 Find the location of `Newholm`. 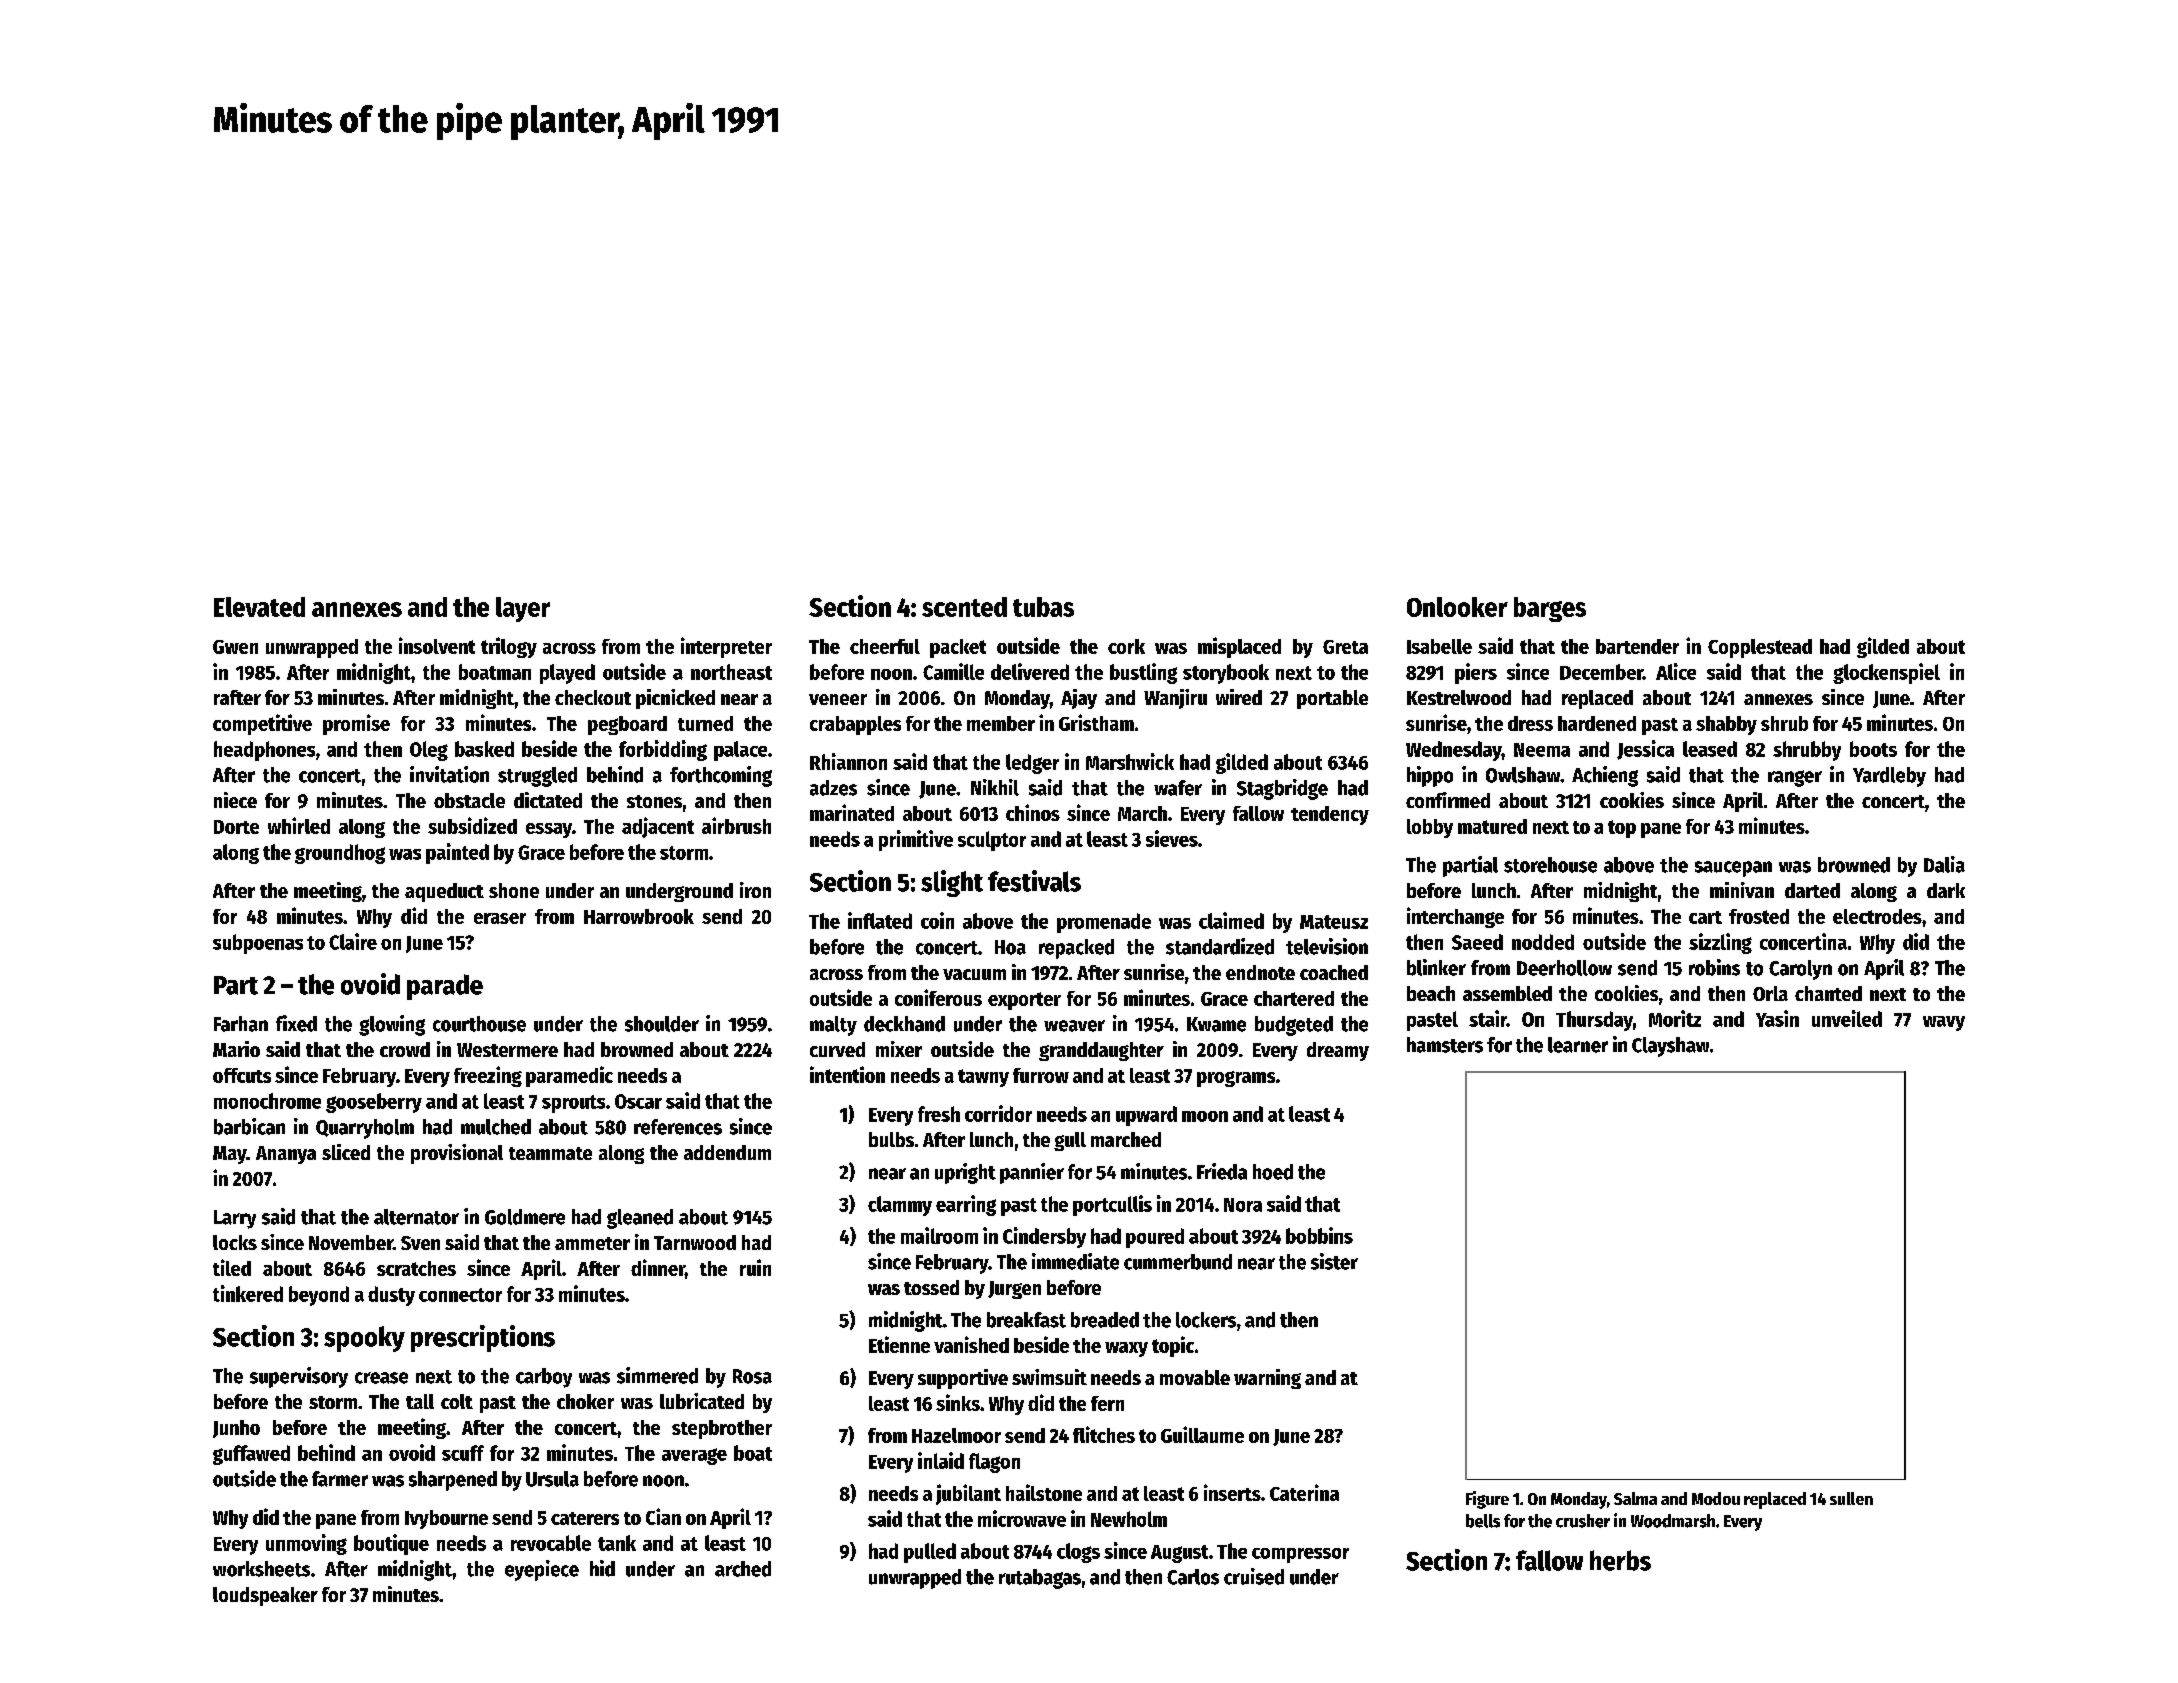

Newholm is located at coordinates (1129, 1519).
